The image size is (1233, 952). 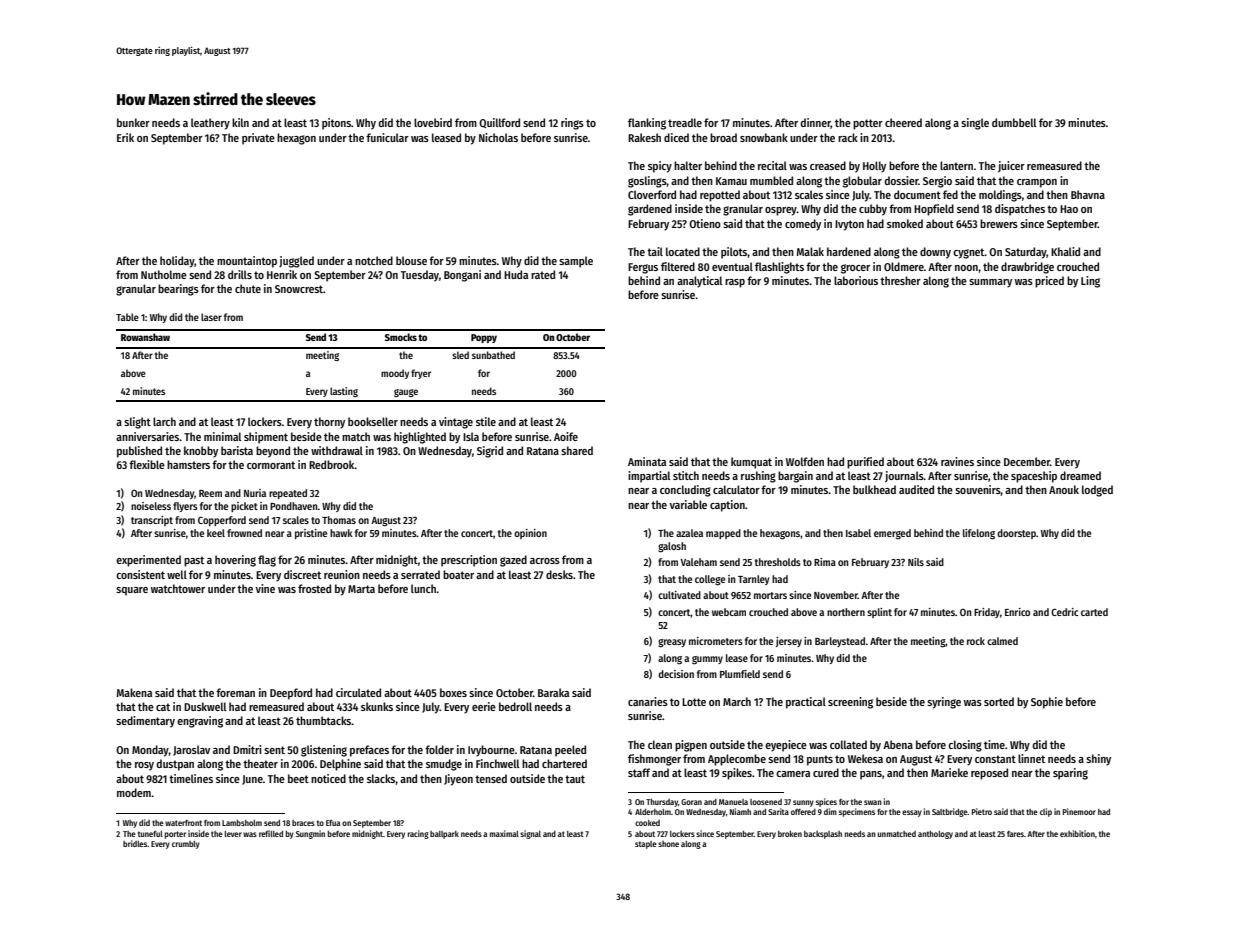 I want to click on Smocks, so click(x=401, y=337).
